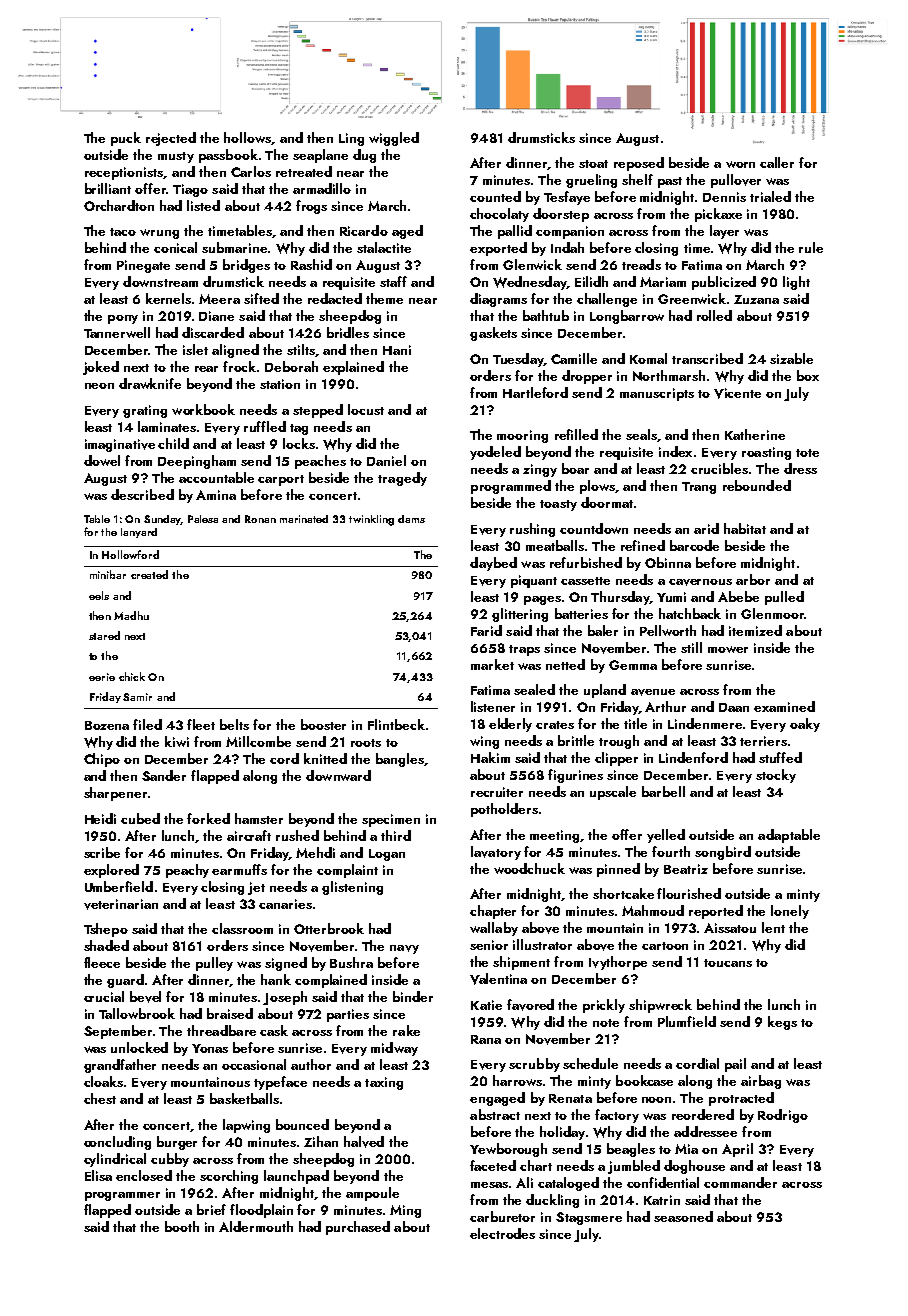  What do you see at coordinates (259, 818) in the page?
I see `hamster` at bounding box center [259, 818].
